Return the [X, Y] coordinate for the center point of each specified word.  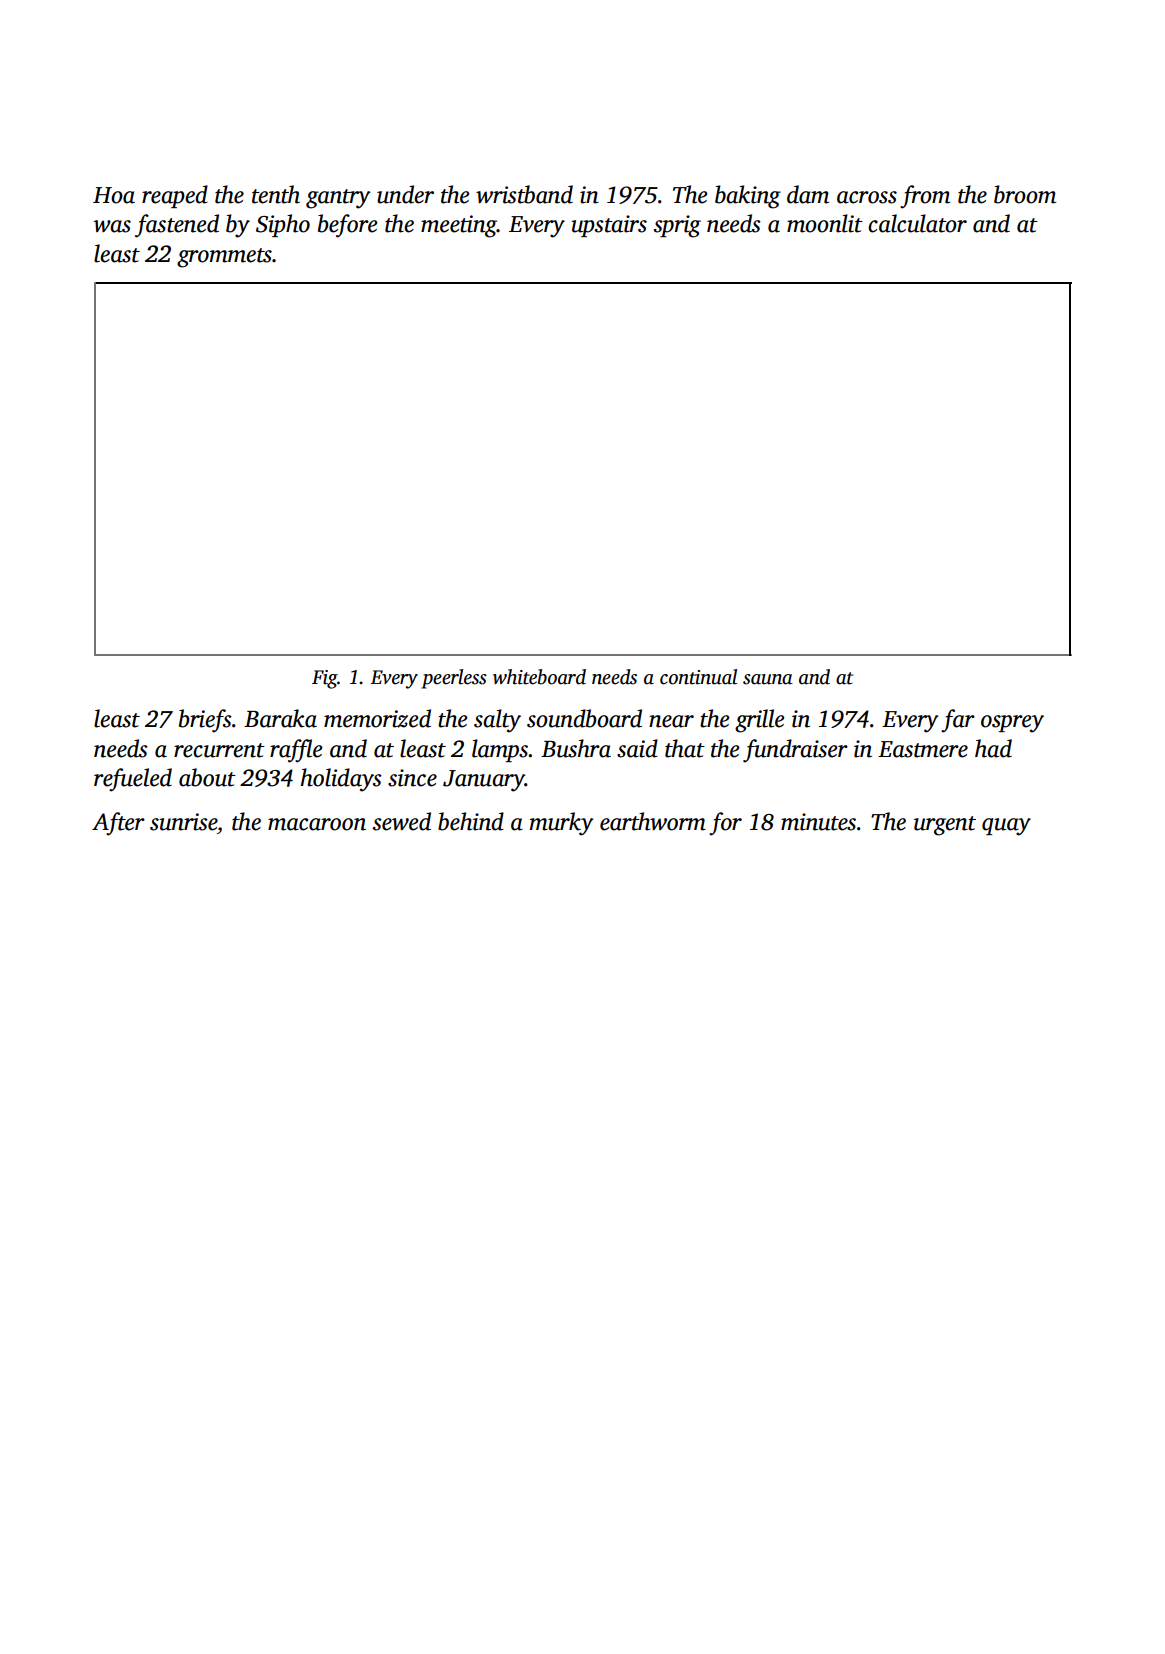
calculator [917, 223]
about [207, 777]
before [347, 226]
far [958, 721]
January [484, 781]
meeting [459, 226]
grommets [224, 258]
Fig [325, 679]
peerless [454, 679]
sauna [768, 679]
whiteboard [539, 677]
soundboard [584, 718]
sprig [677, 226]
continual [698, 677]
